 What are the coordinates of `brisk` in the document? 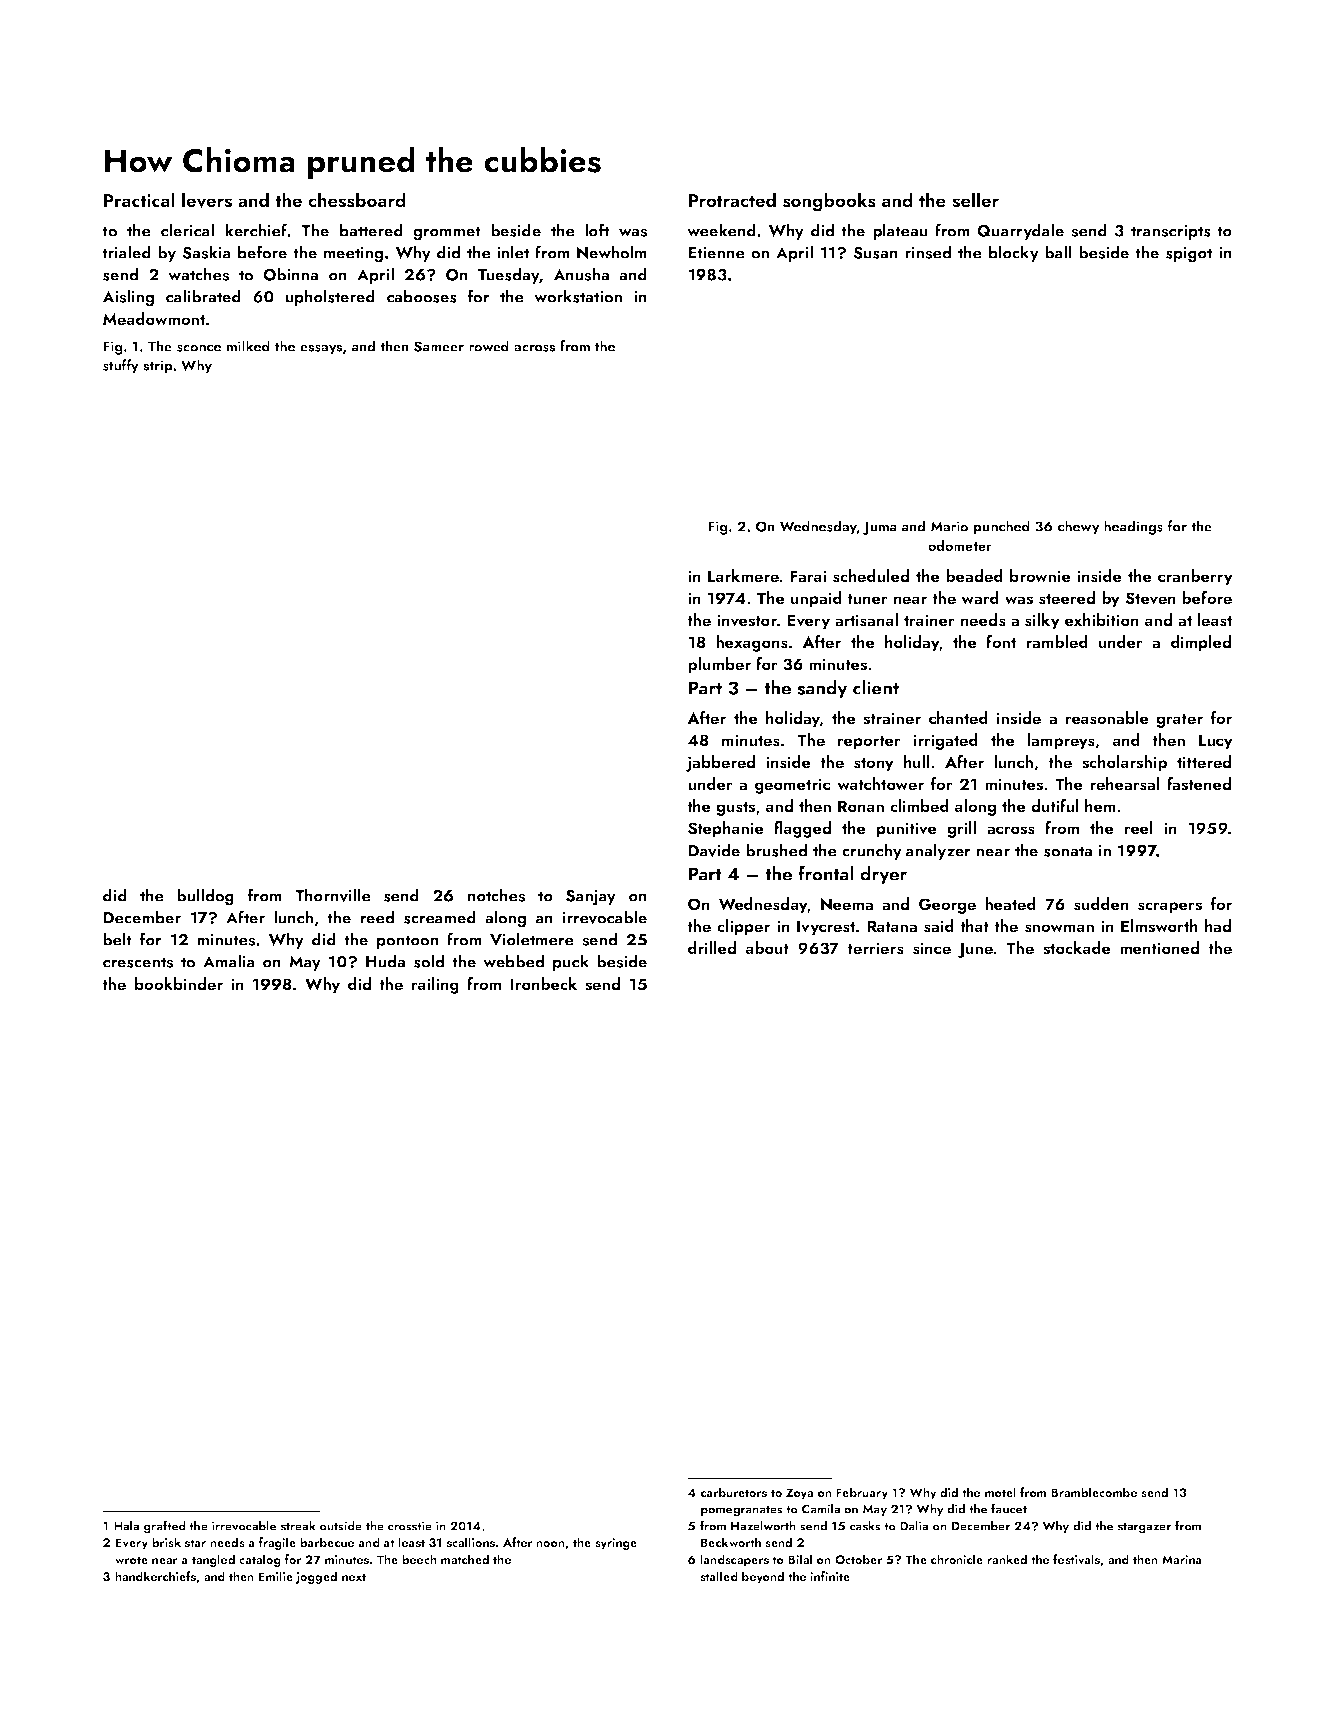 It's located at (166, 1542).
